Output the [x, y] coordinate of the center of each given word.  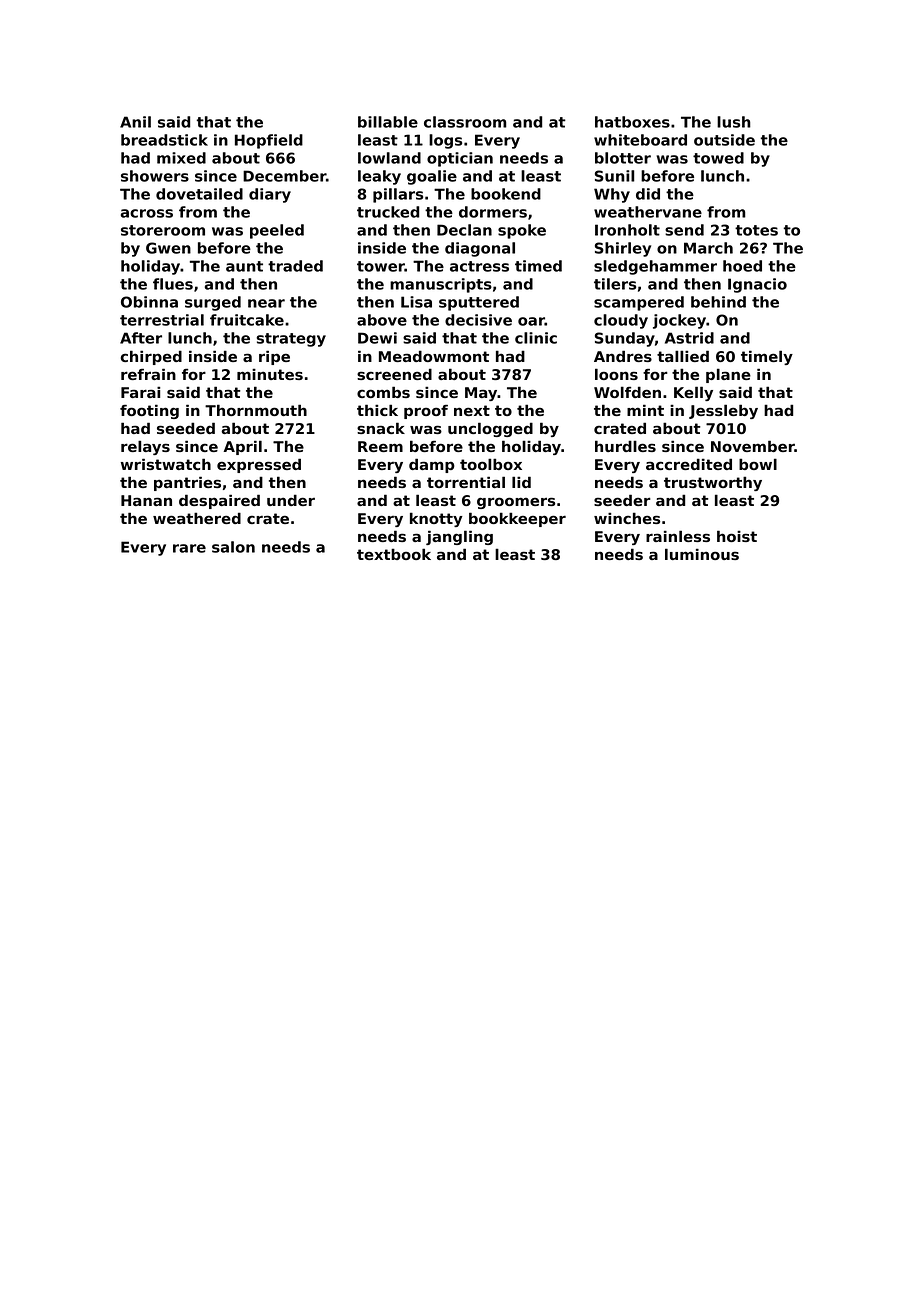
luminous [702, 554]
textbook [394, 554]
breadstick [164, 140]
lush [734, 122]
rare [189, 548]
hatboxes [632, 122]
